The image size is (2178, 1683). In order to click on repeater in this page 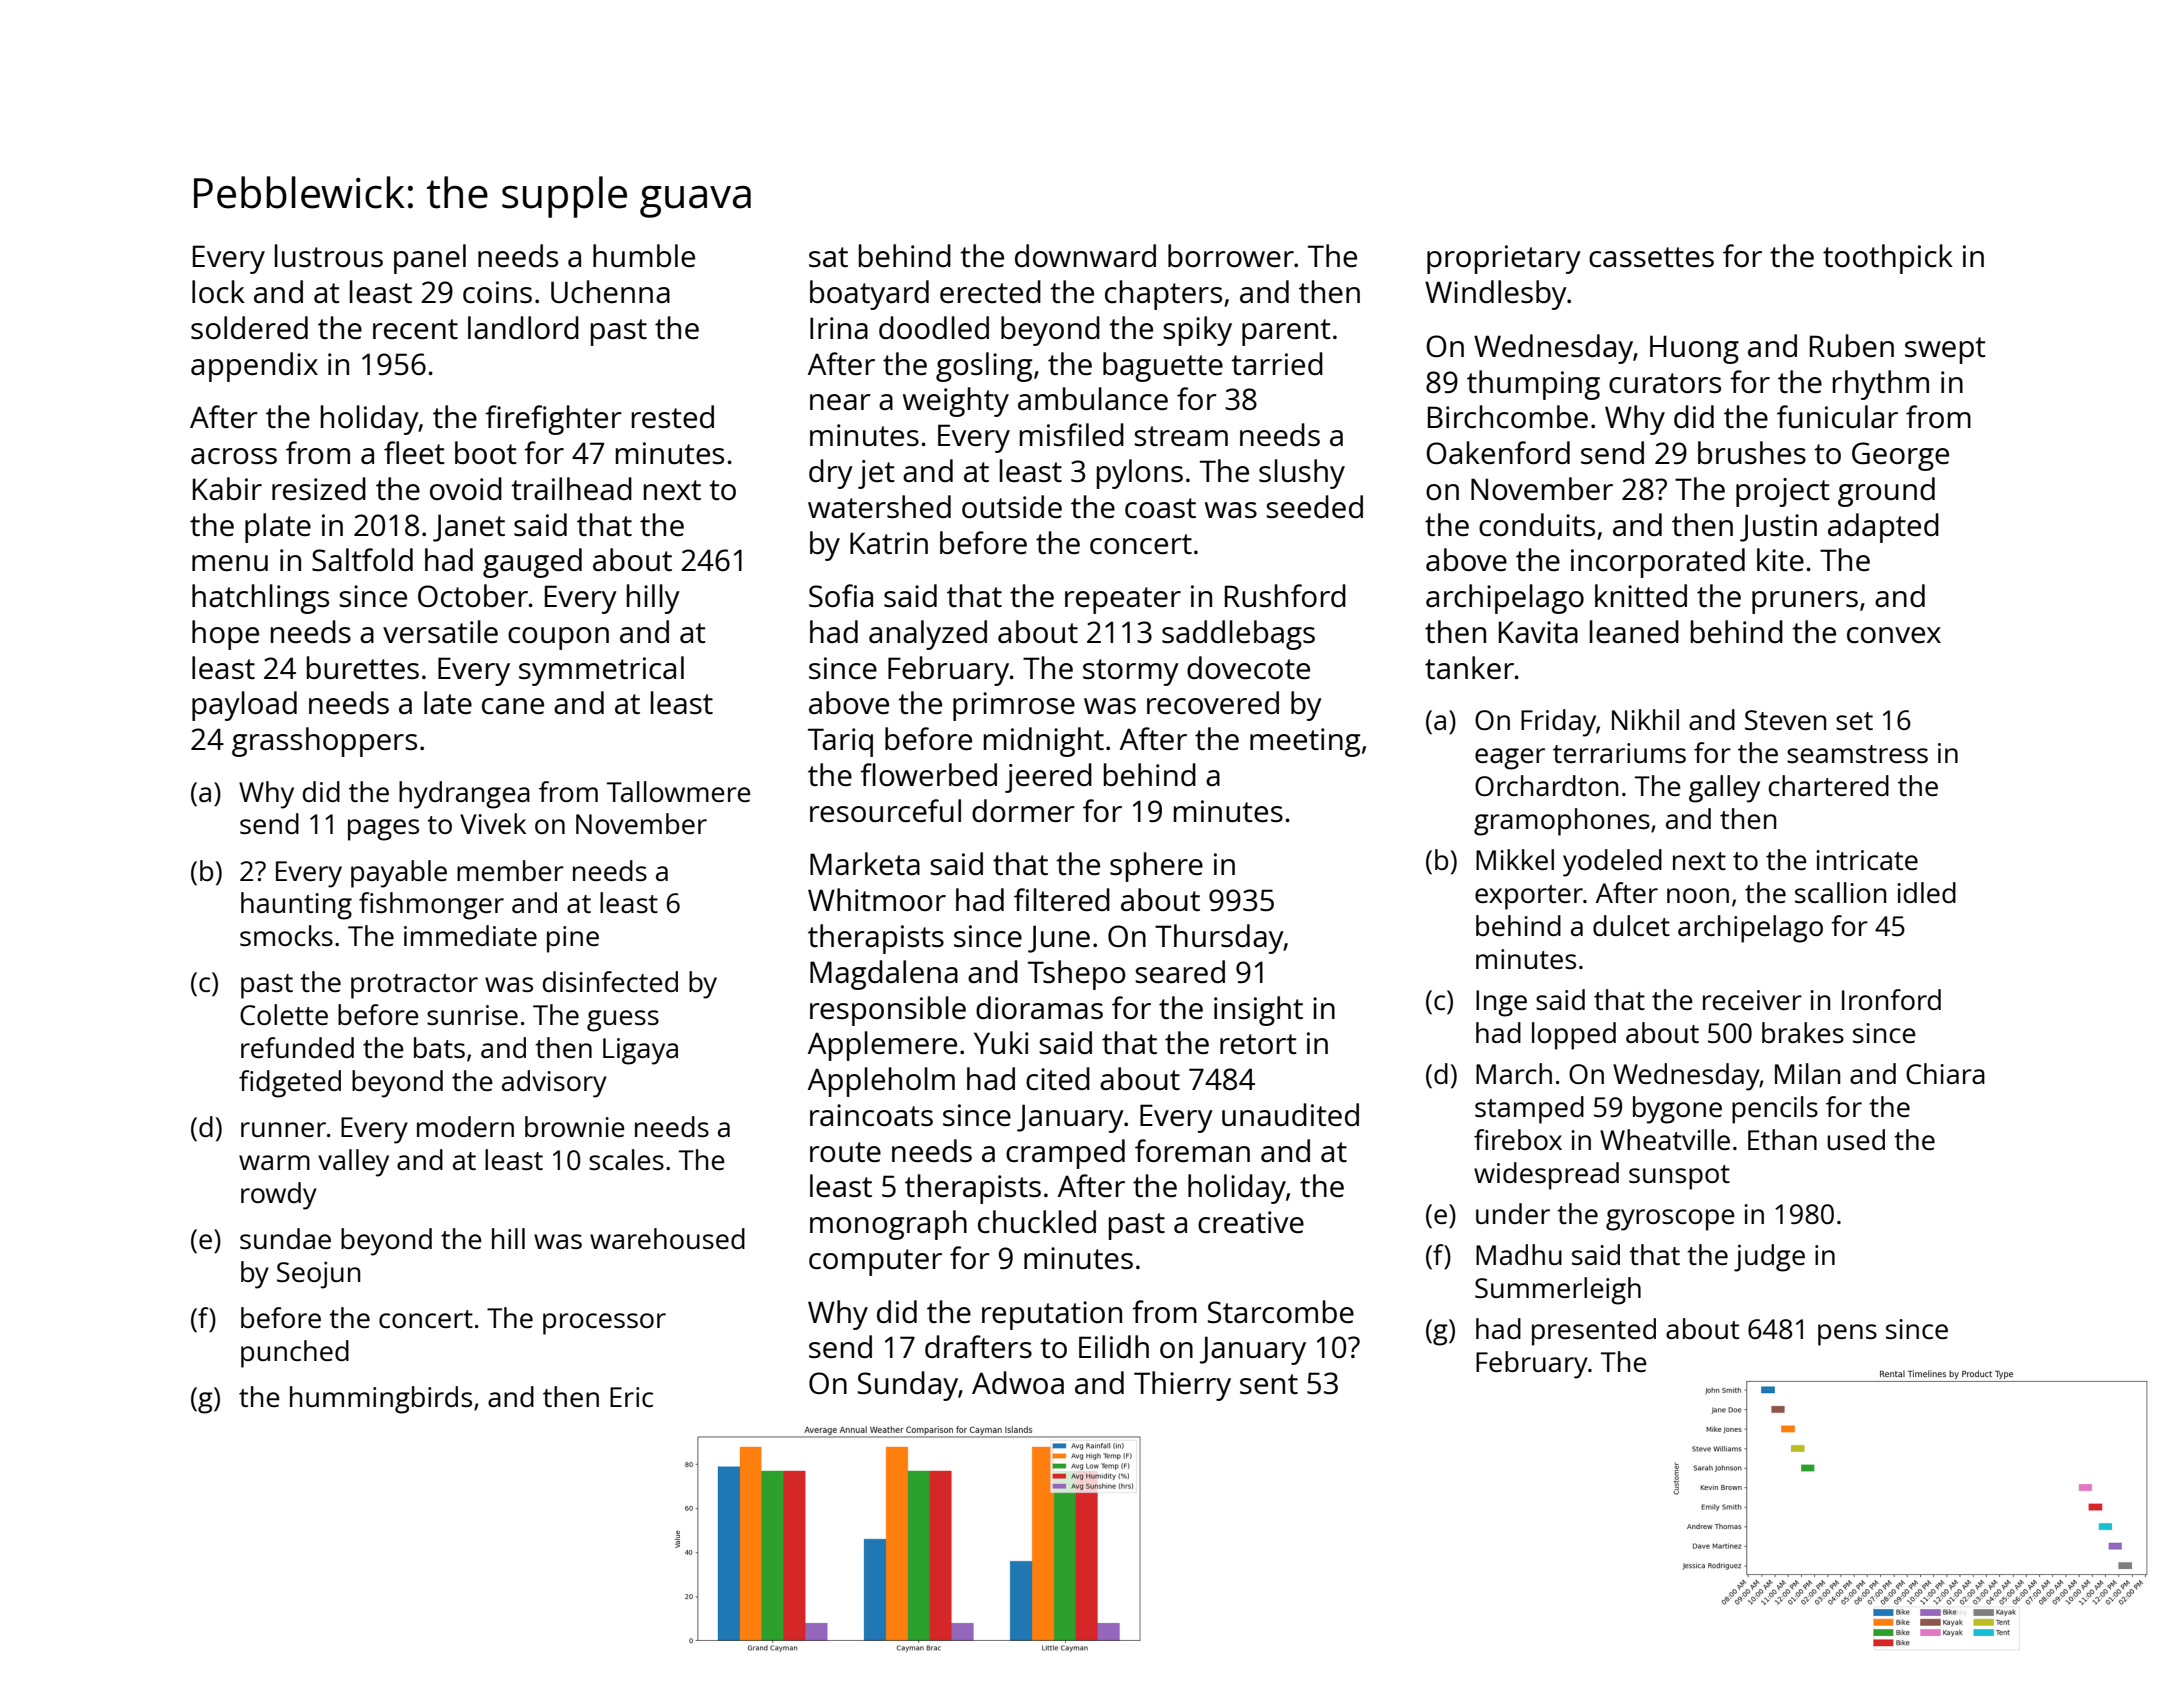, I will do `click(1123, 600)`.
